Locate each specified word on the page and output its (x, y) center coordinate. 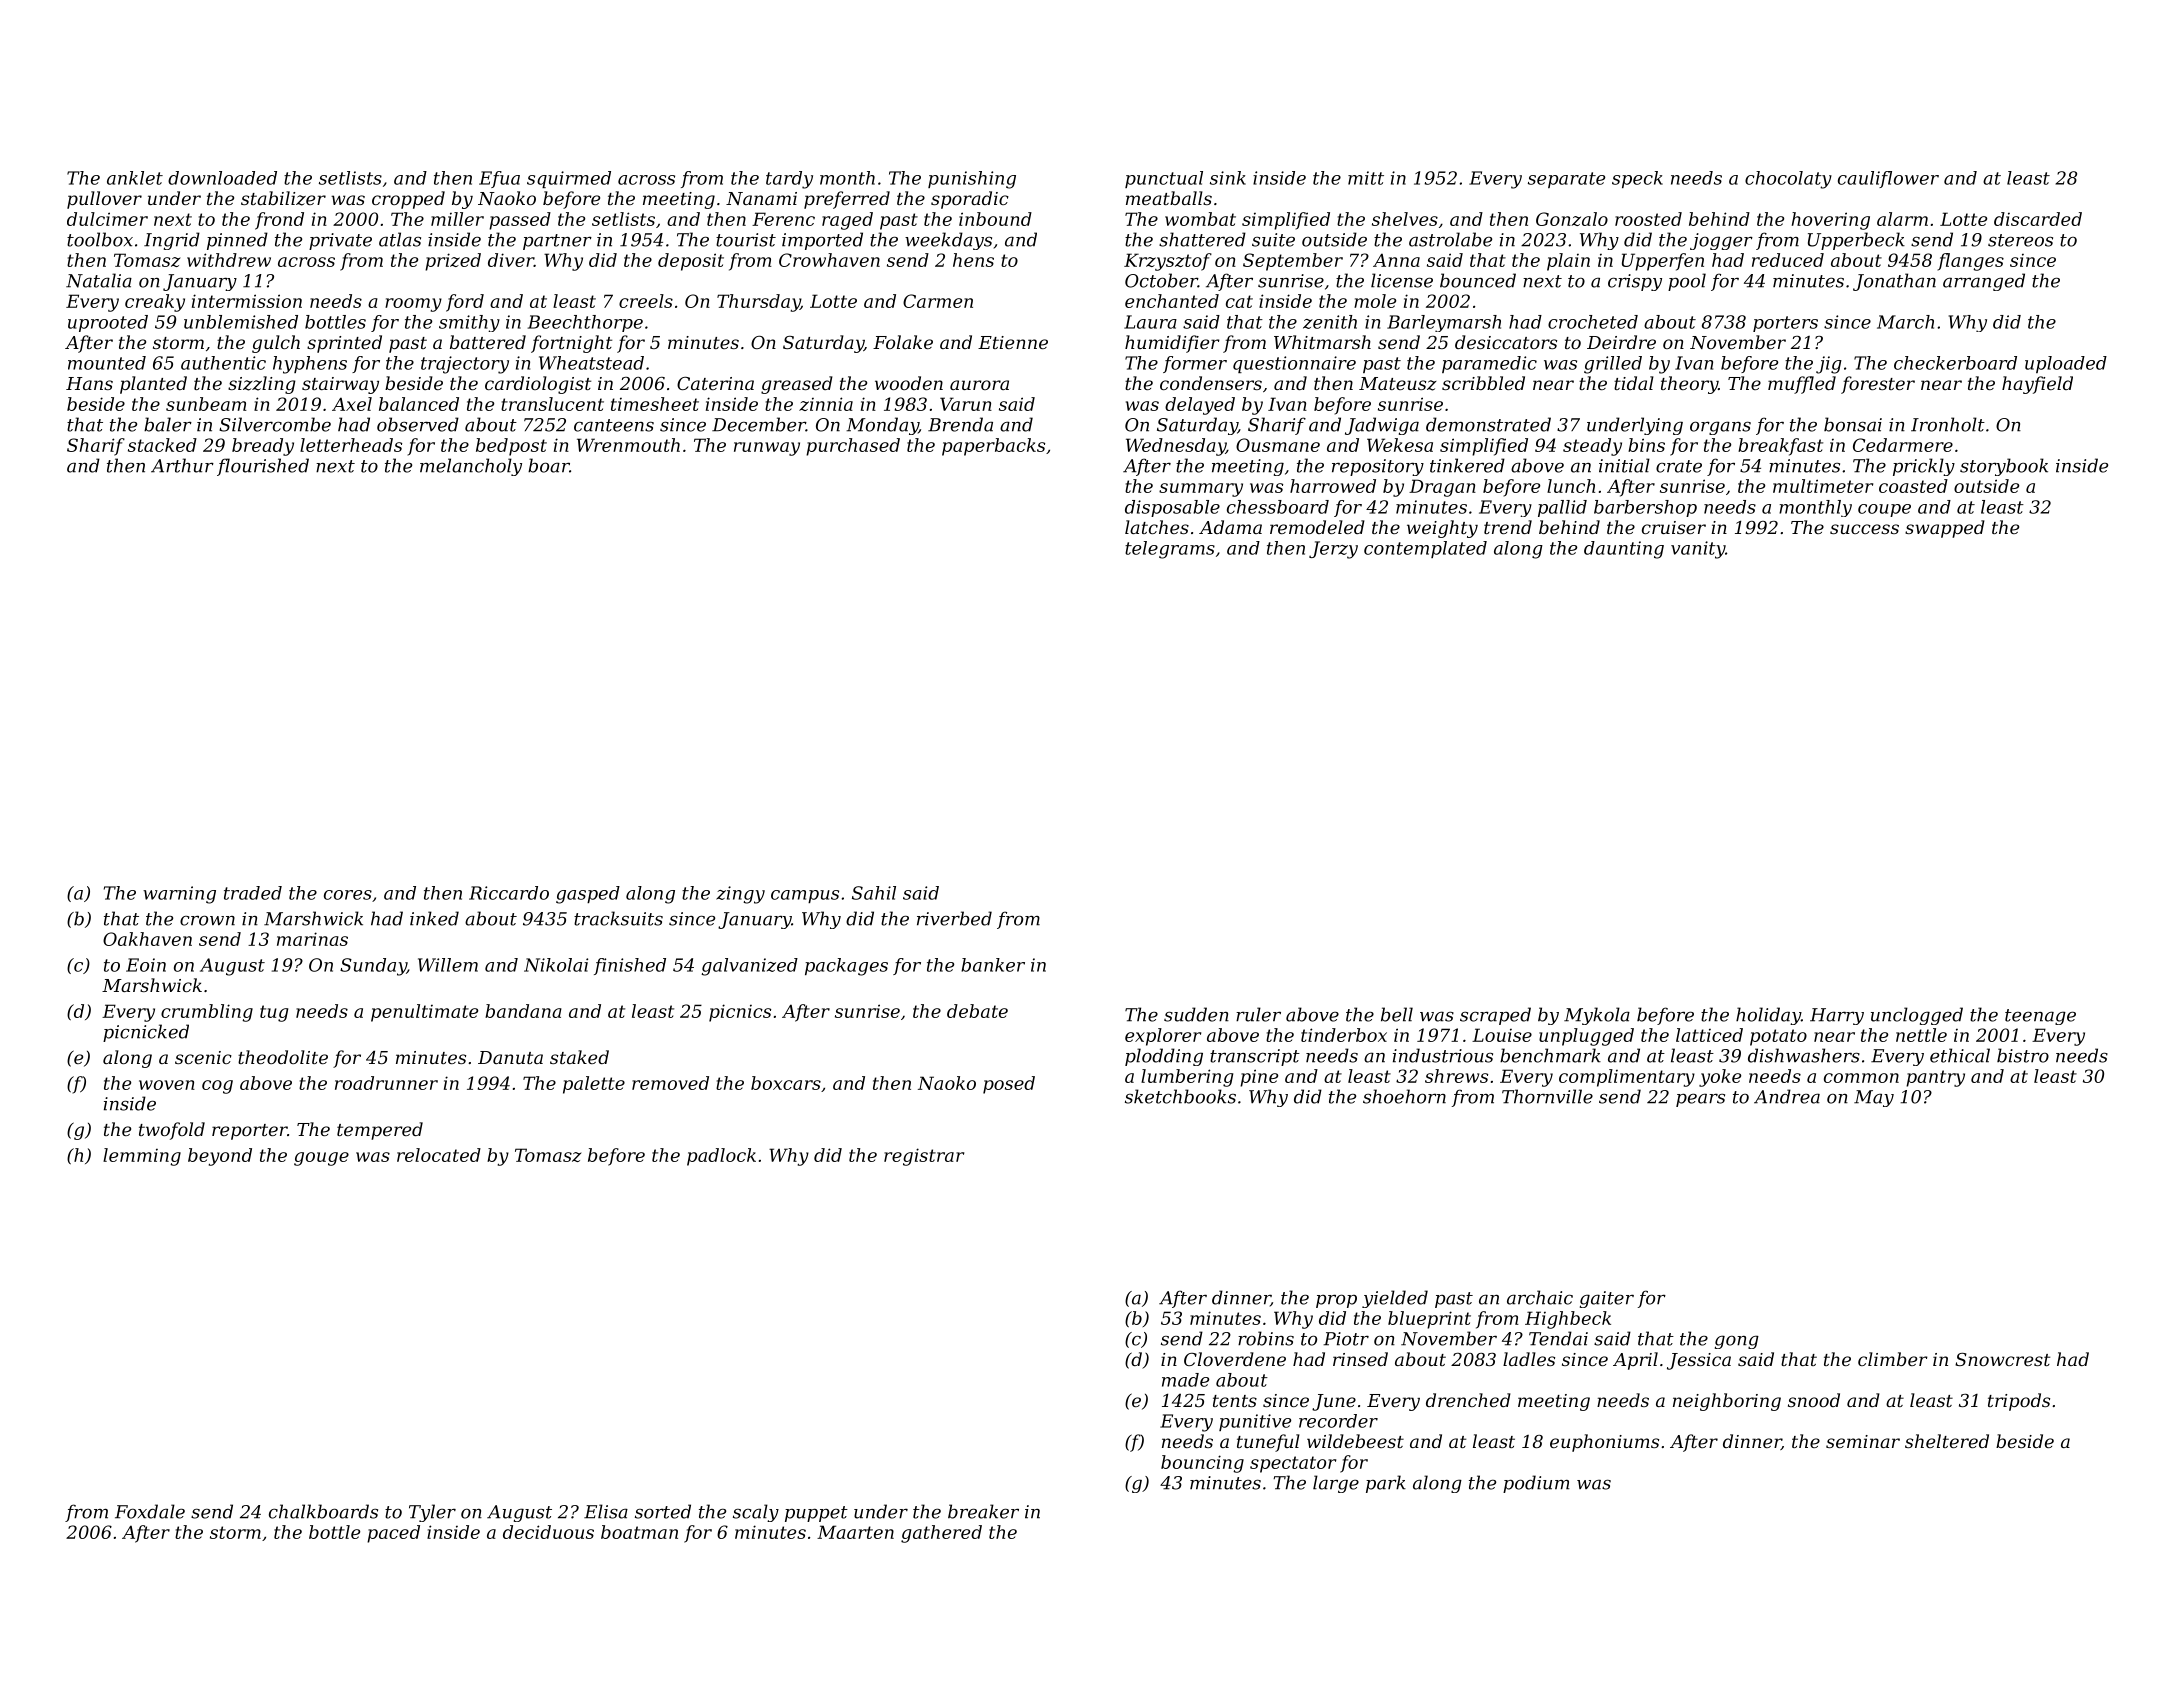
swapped (1945, 529)
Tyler (432, 1513)
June (1334, 1402)
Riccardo (509, 893)
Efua (499, 179)
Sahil (874, 893)
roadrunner (386, 1083)
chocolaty (1788, 180)
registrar (924, 1157)
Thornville (1547, 1096)
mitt (1366, 178)
